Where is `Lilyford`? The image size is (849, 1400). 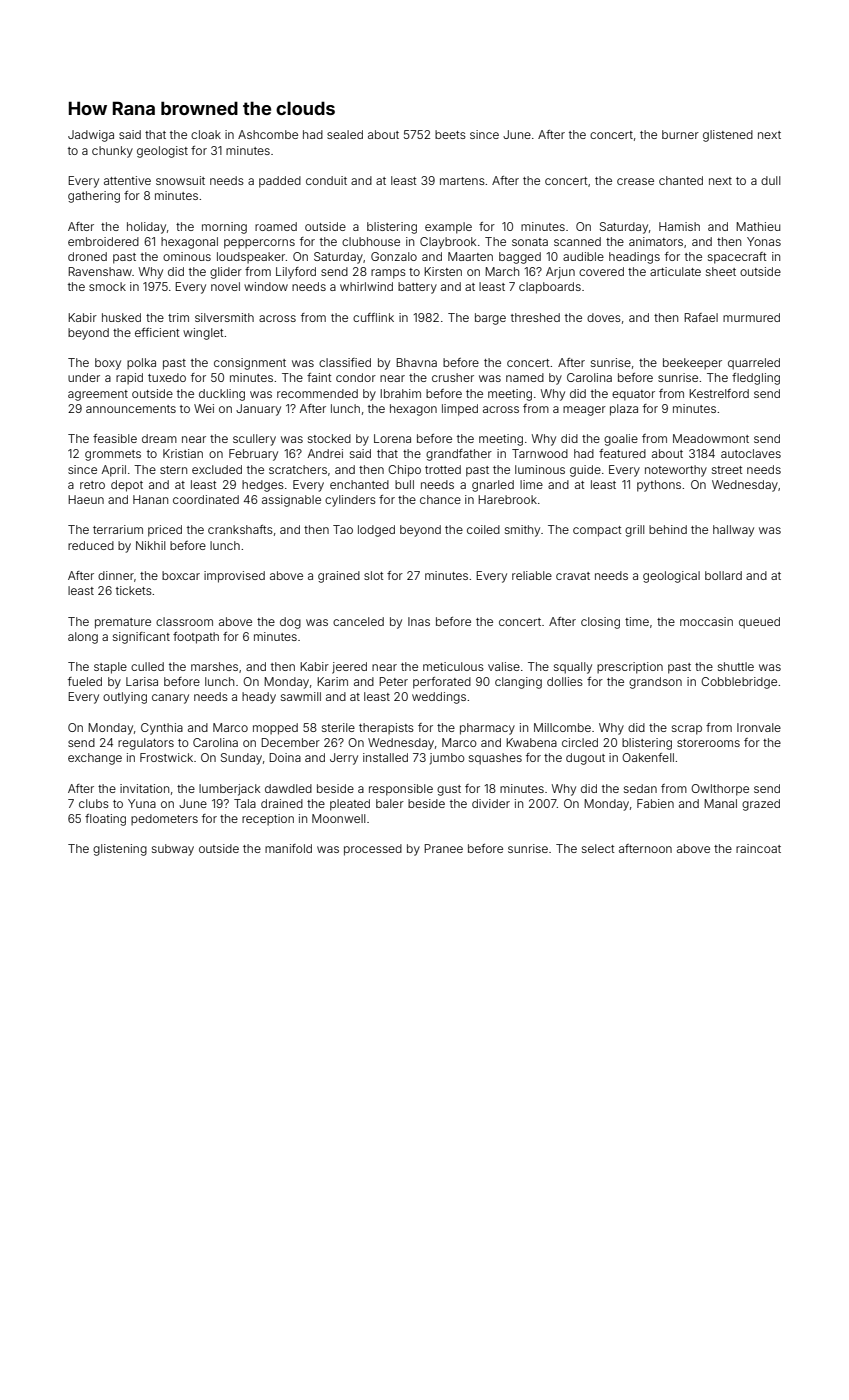 Lilyford is located at coordinates (296, 273).
